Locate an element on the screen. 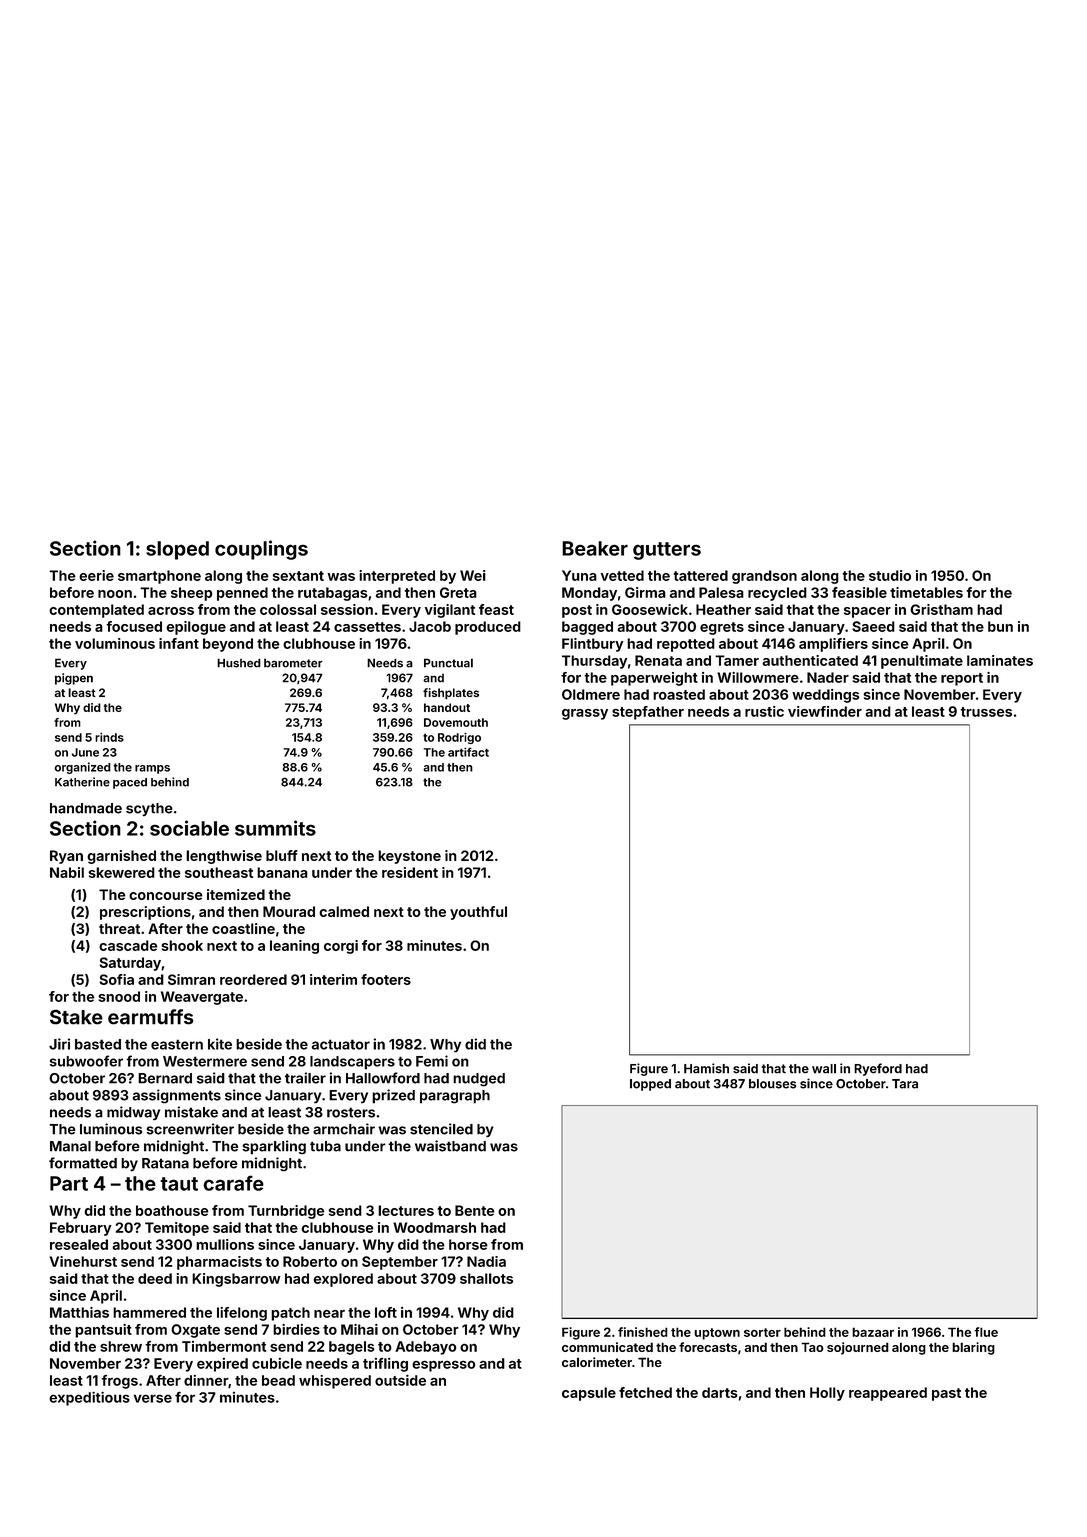  waistband is located at coordinates (450, 1146).
